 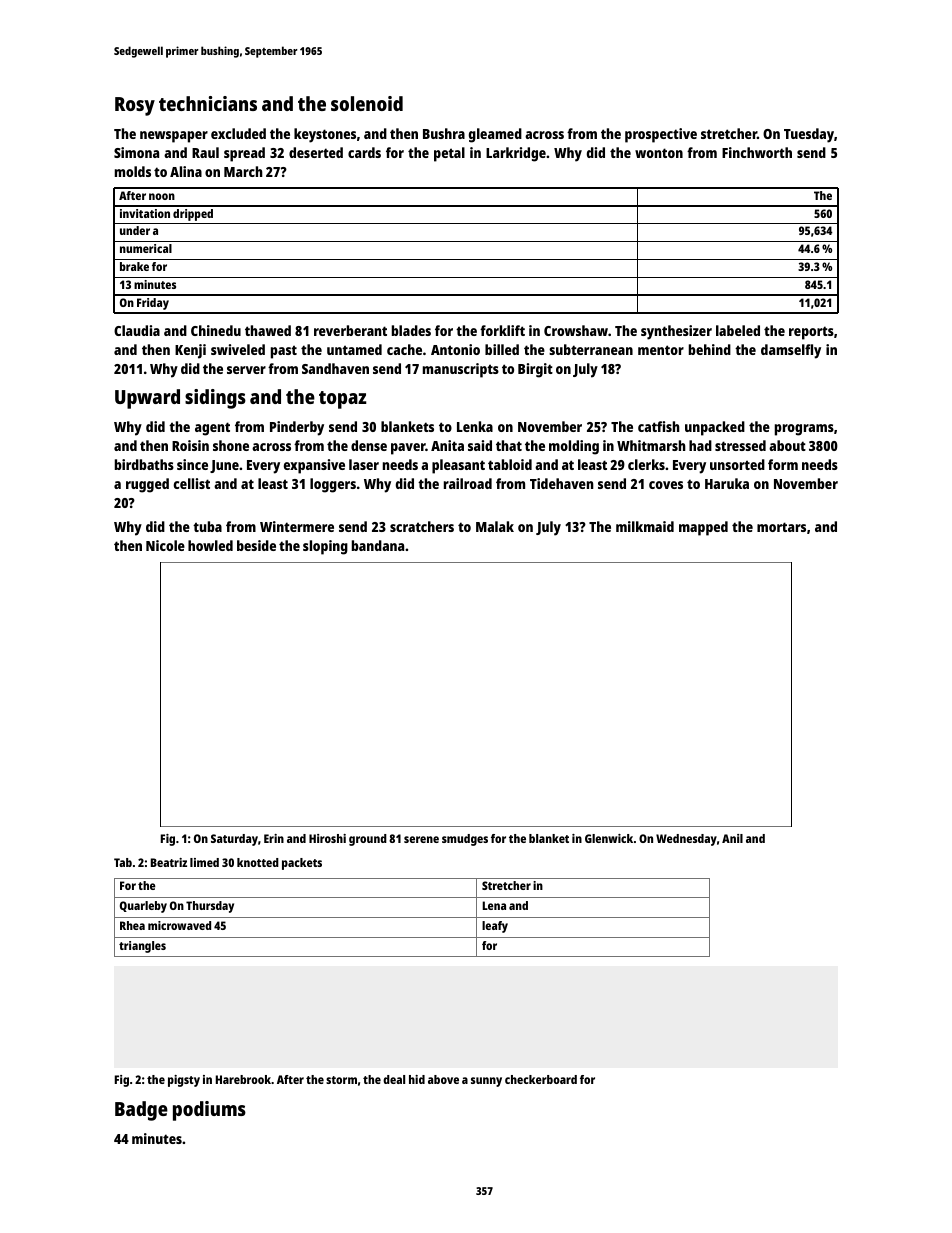 I want to click on Quarleby, so click(x=143, y=907).
